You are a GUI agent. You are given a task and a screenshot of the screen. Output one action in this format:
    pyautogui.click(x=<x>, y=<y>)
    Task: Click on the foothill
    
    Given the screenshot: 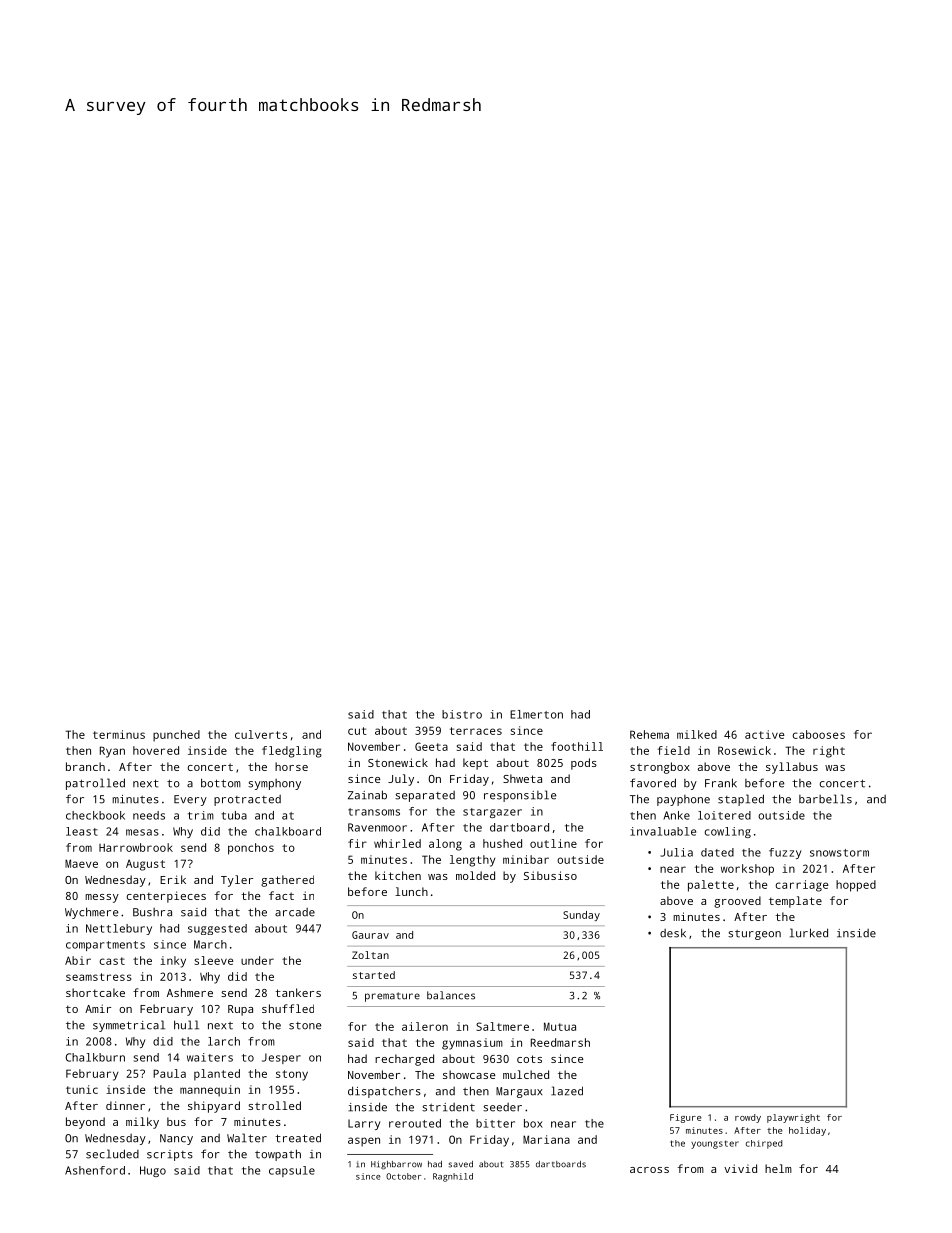 What is the action you would take?
    pyautogui.click(x=577, y=746)
